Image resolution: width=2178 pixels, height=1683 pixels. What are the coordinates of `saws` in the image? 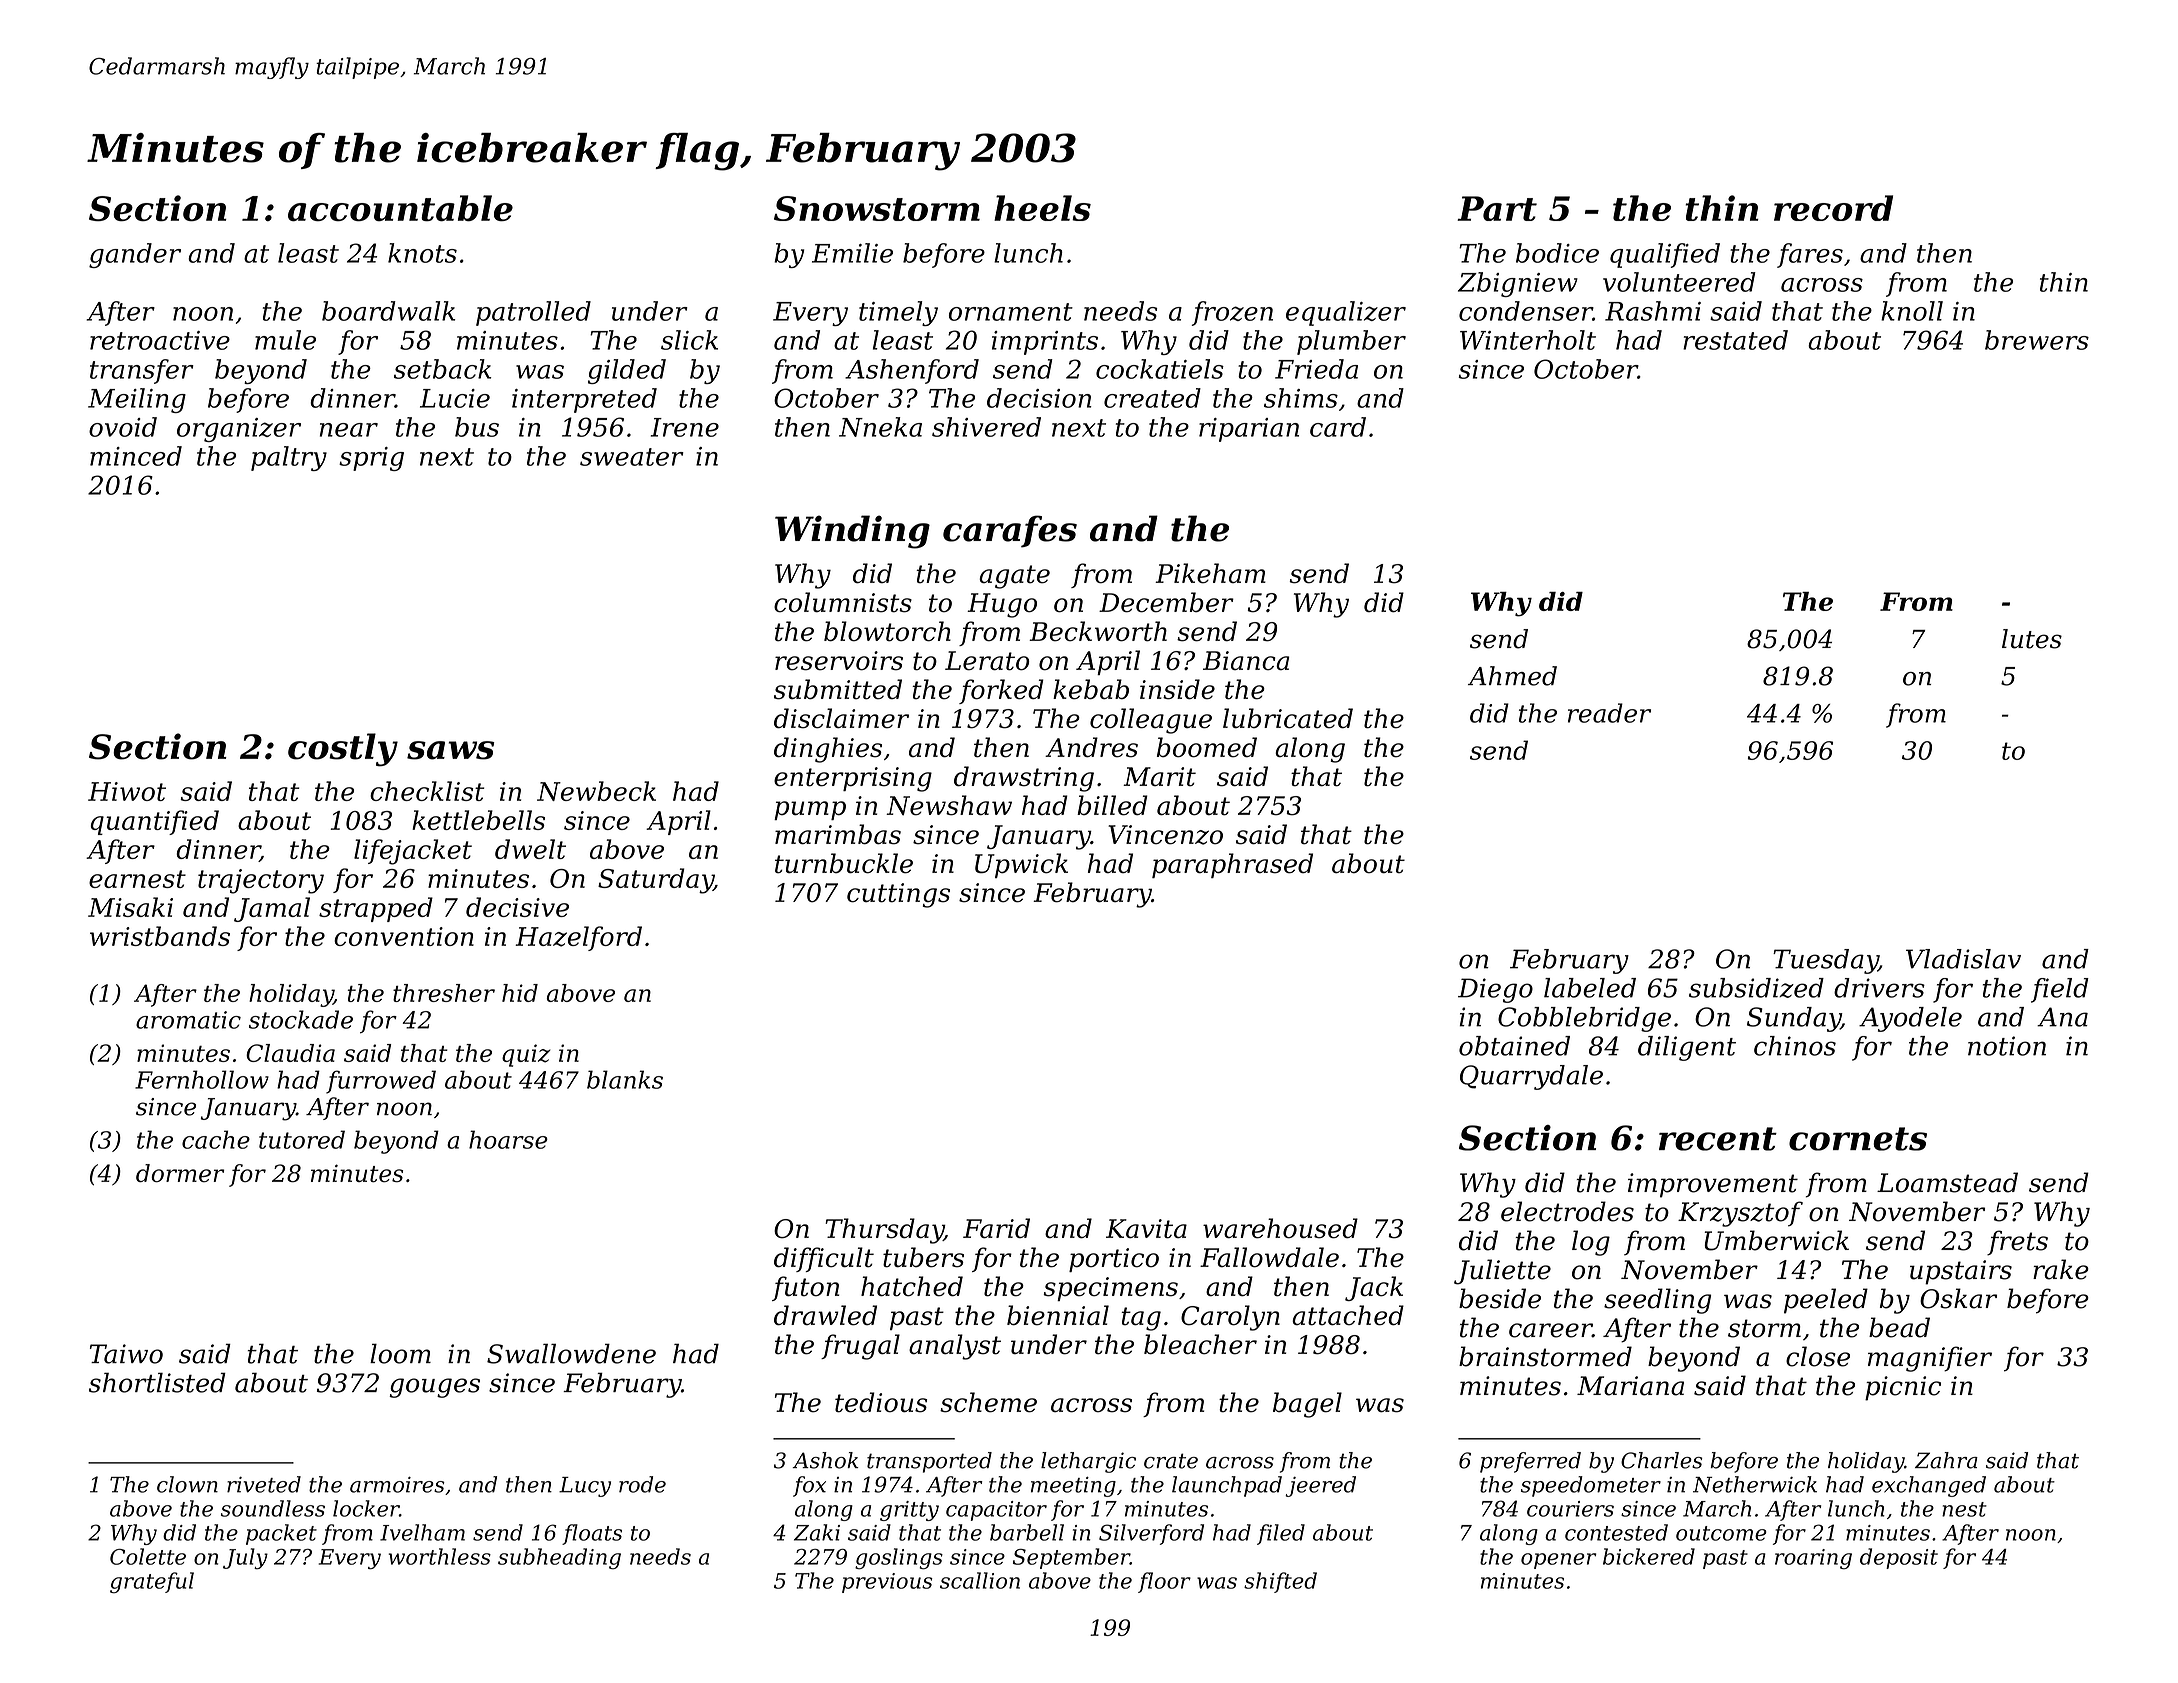 It's located at (450, 750).
